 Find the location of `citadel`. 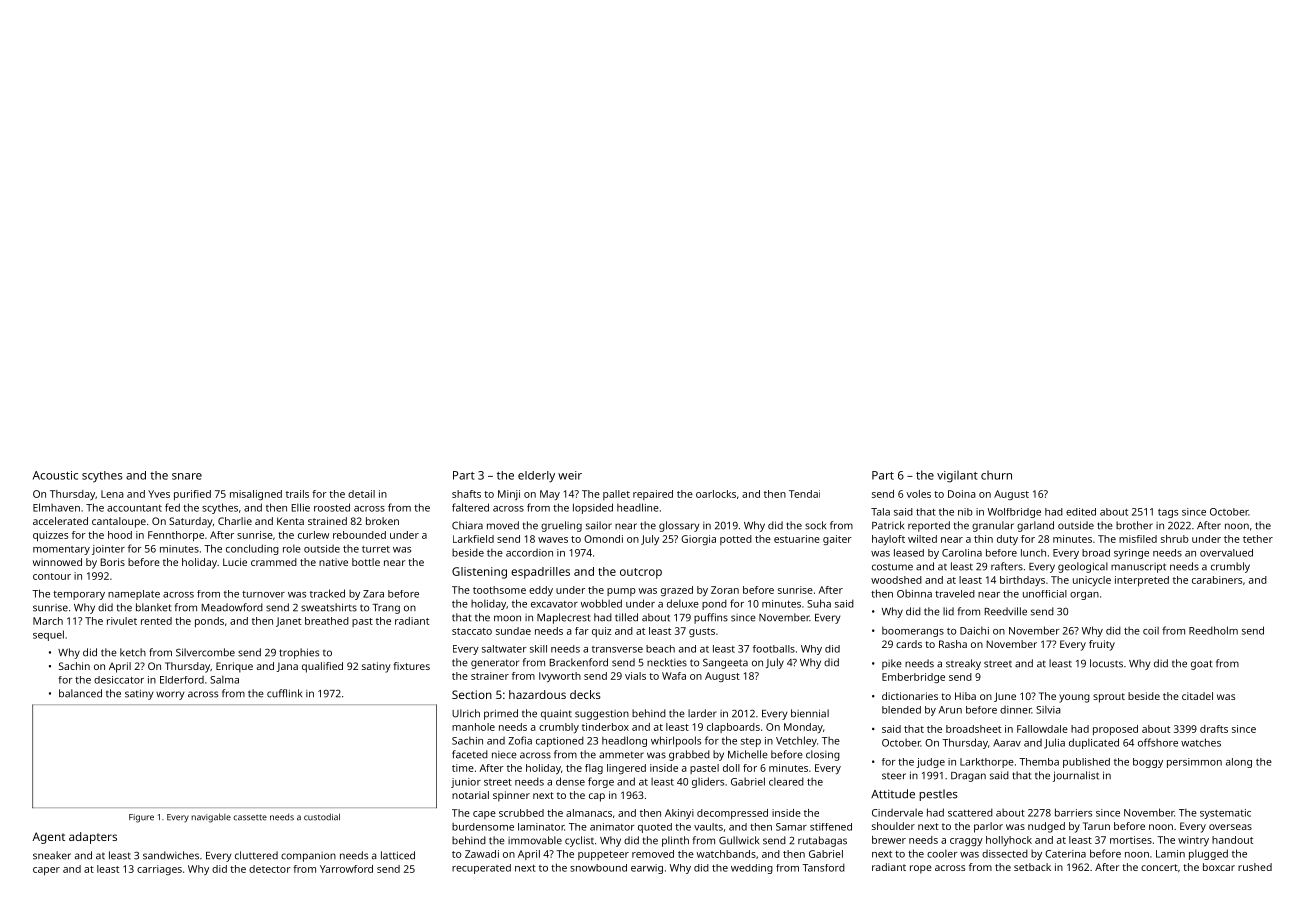

citadel is located at coordinates (1197, 696).
